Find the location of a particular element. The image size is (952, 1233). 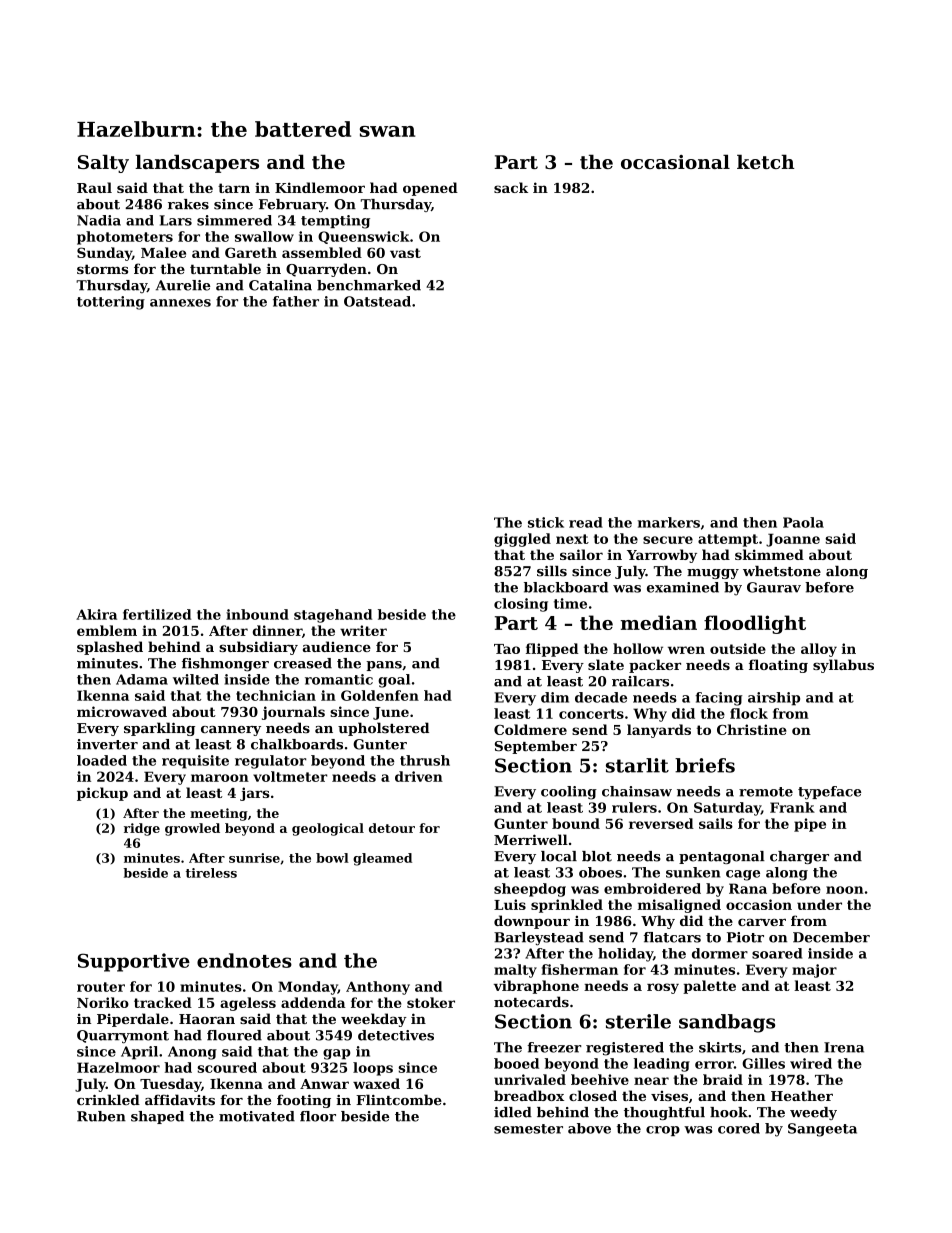

ketch is located at coordinates (765, 162).
